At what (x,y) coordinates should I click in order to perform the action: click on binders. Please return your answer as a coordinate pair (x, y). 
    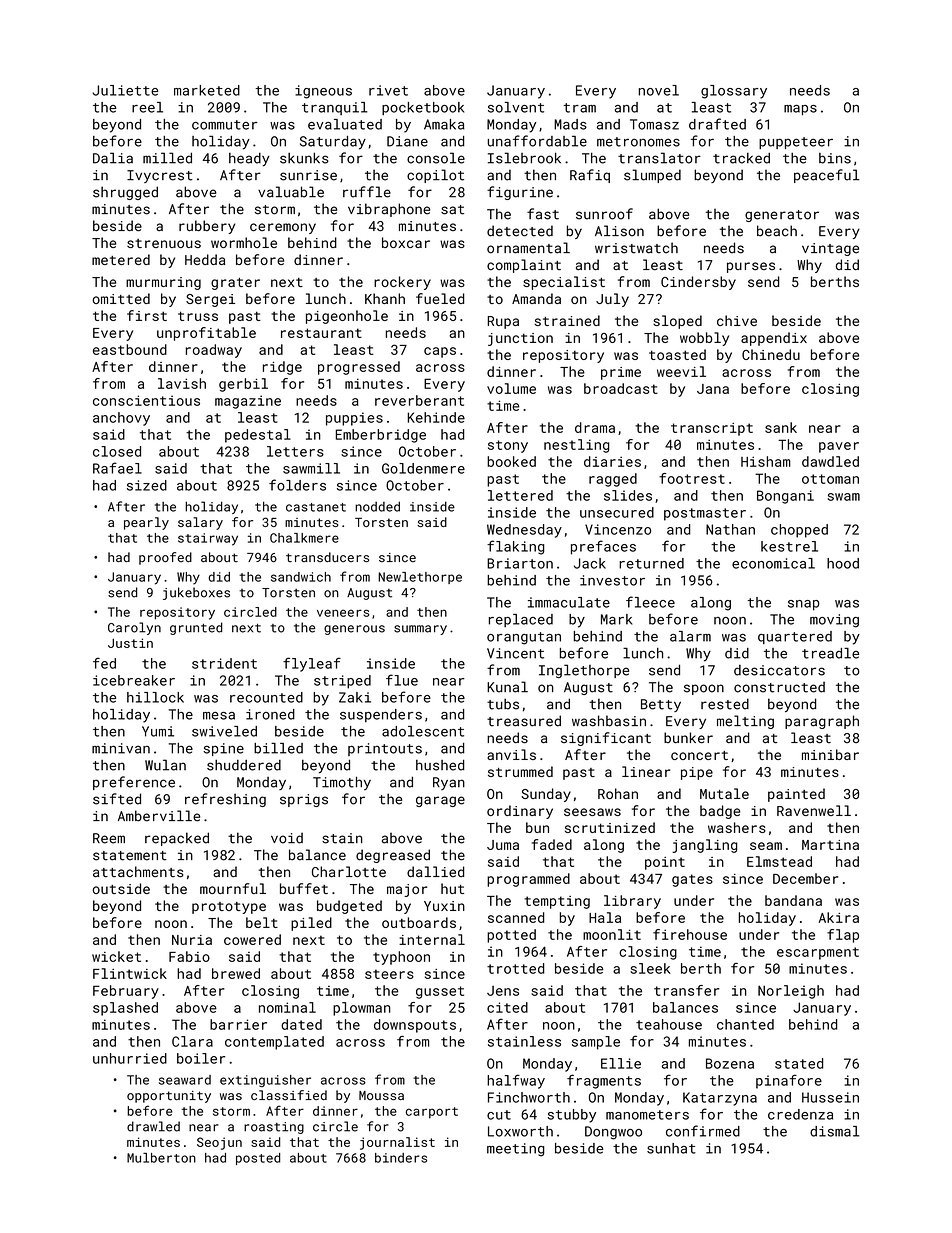
    Looking at the image, I should click on (401, 1158).
